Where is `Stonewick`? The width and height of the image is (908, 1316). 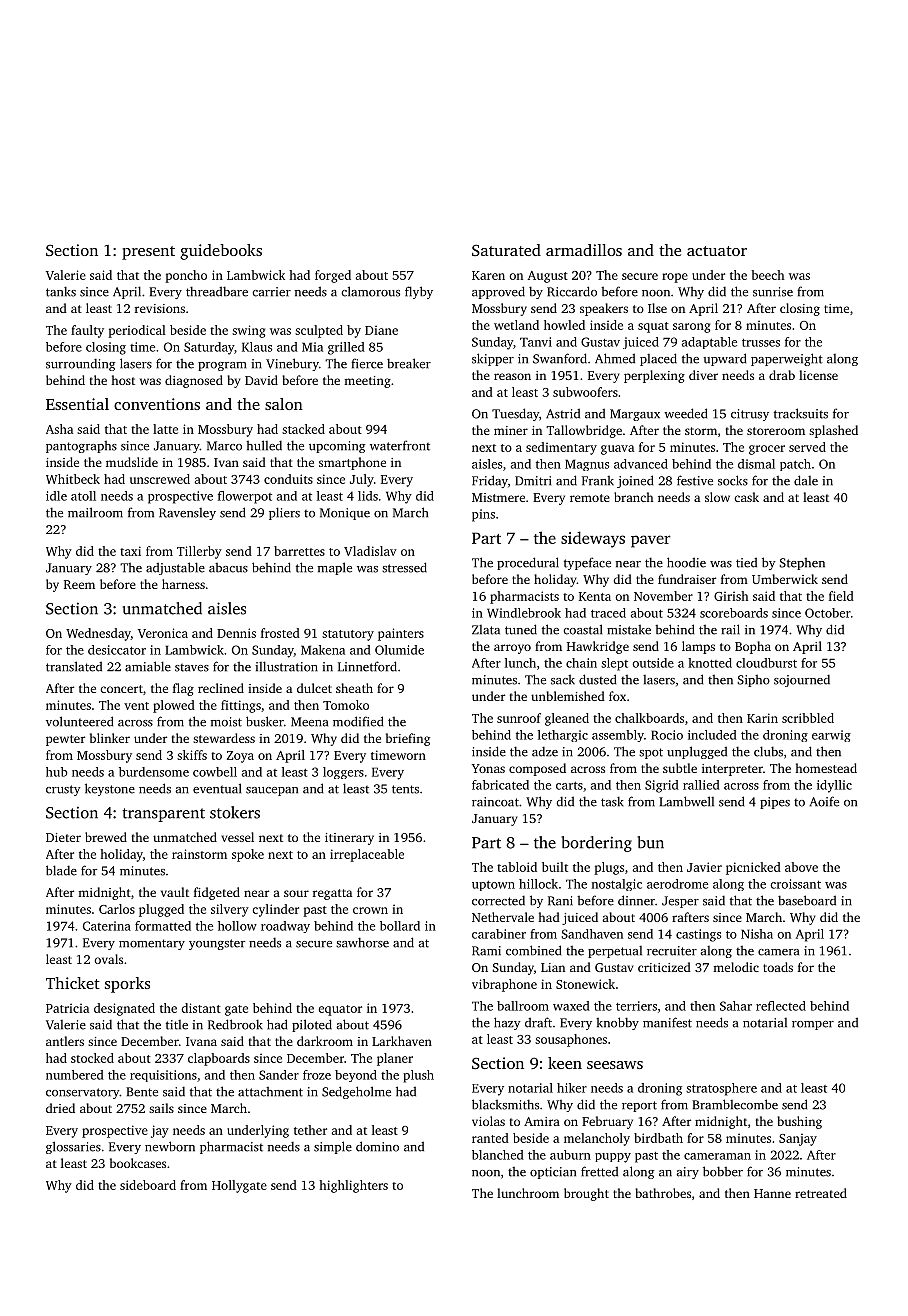
Stonewick is located at coordinates (585, 984).
